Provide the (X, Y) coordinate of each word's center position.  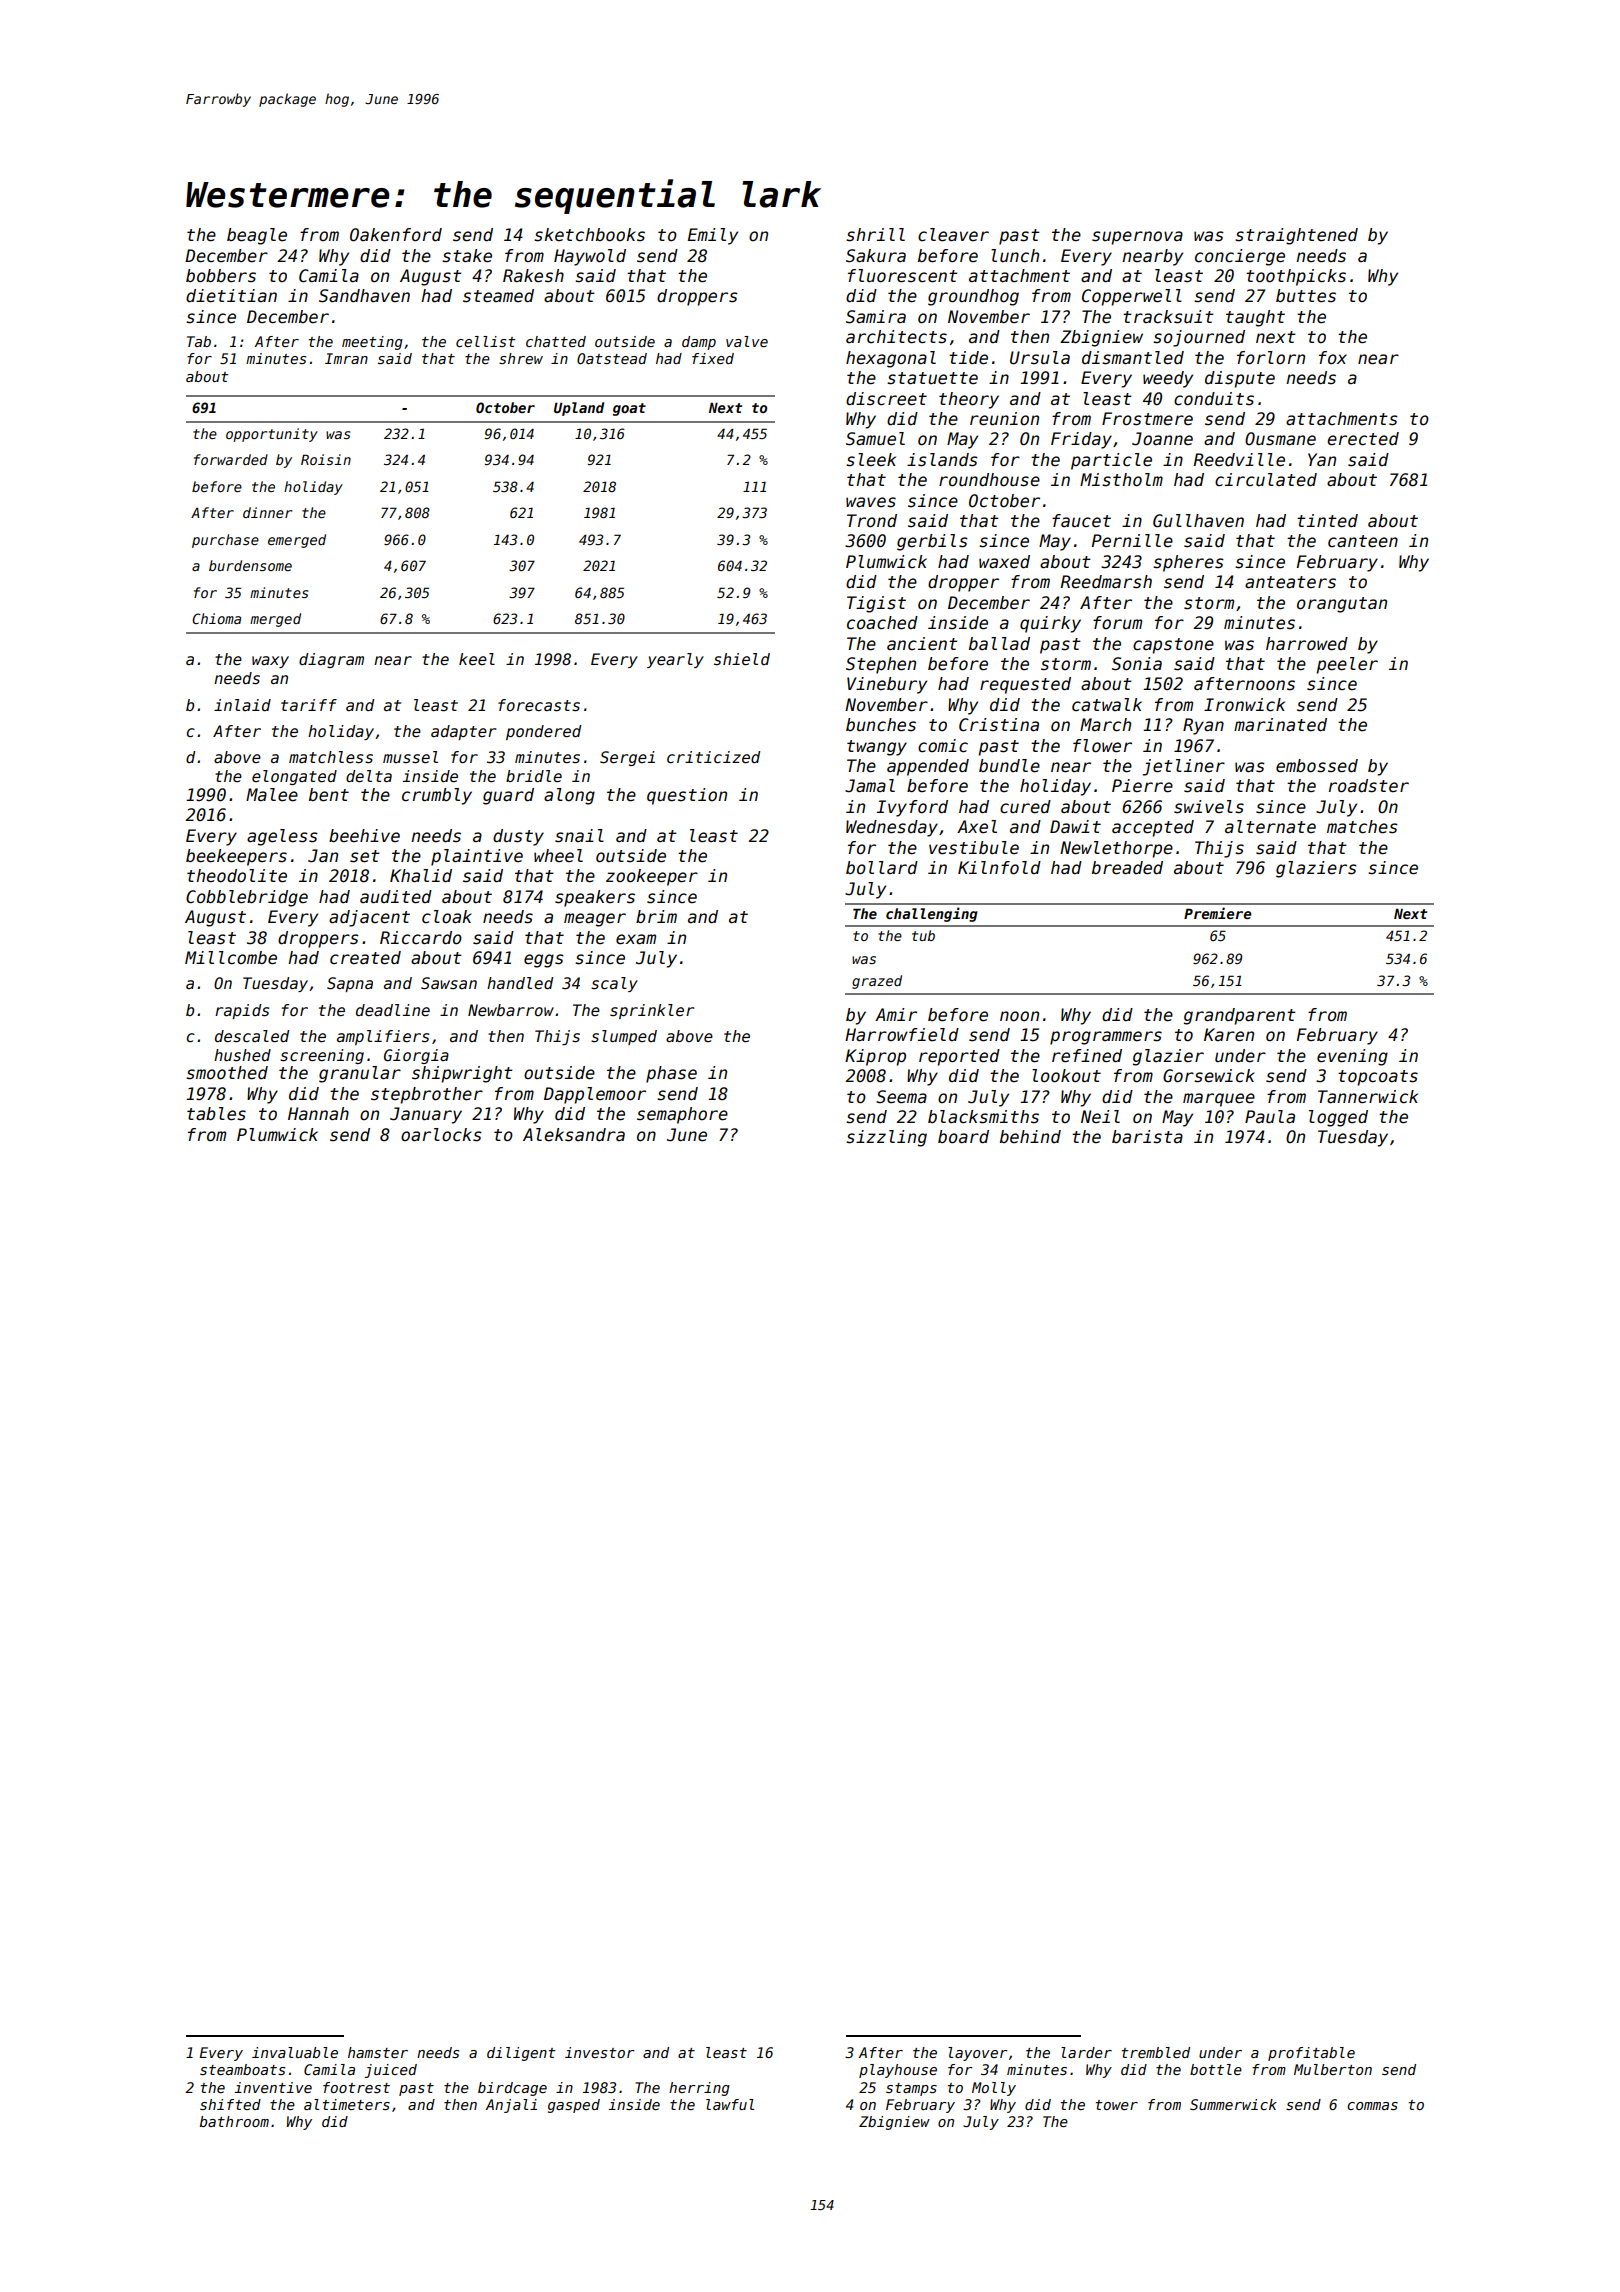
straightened (1296, 236)
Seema (901, 1097)
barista (1147, 1137)
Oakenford (396, 235)
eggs (544, 961)
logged (1338, 1118)
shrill (875, 235)
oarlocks (441, 1135)
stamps (911, 2089)
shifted (230, 2104)
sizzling (886, 1138)
